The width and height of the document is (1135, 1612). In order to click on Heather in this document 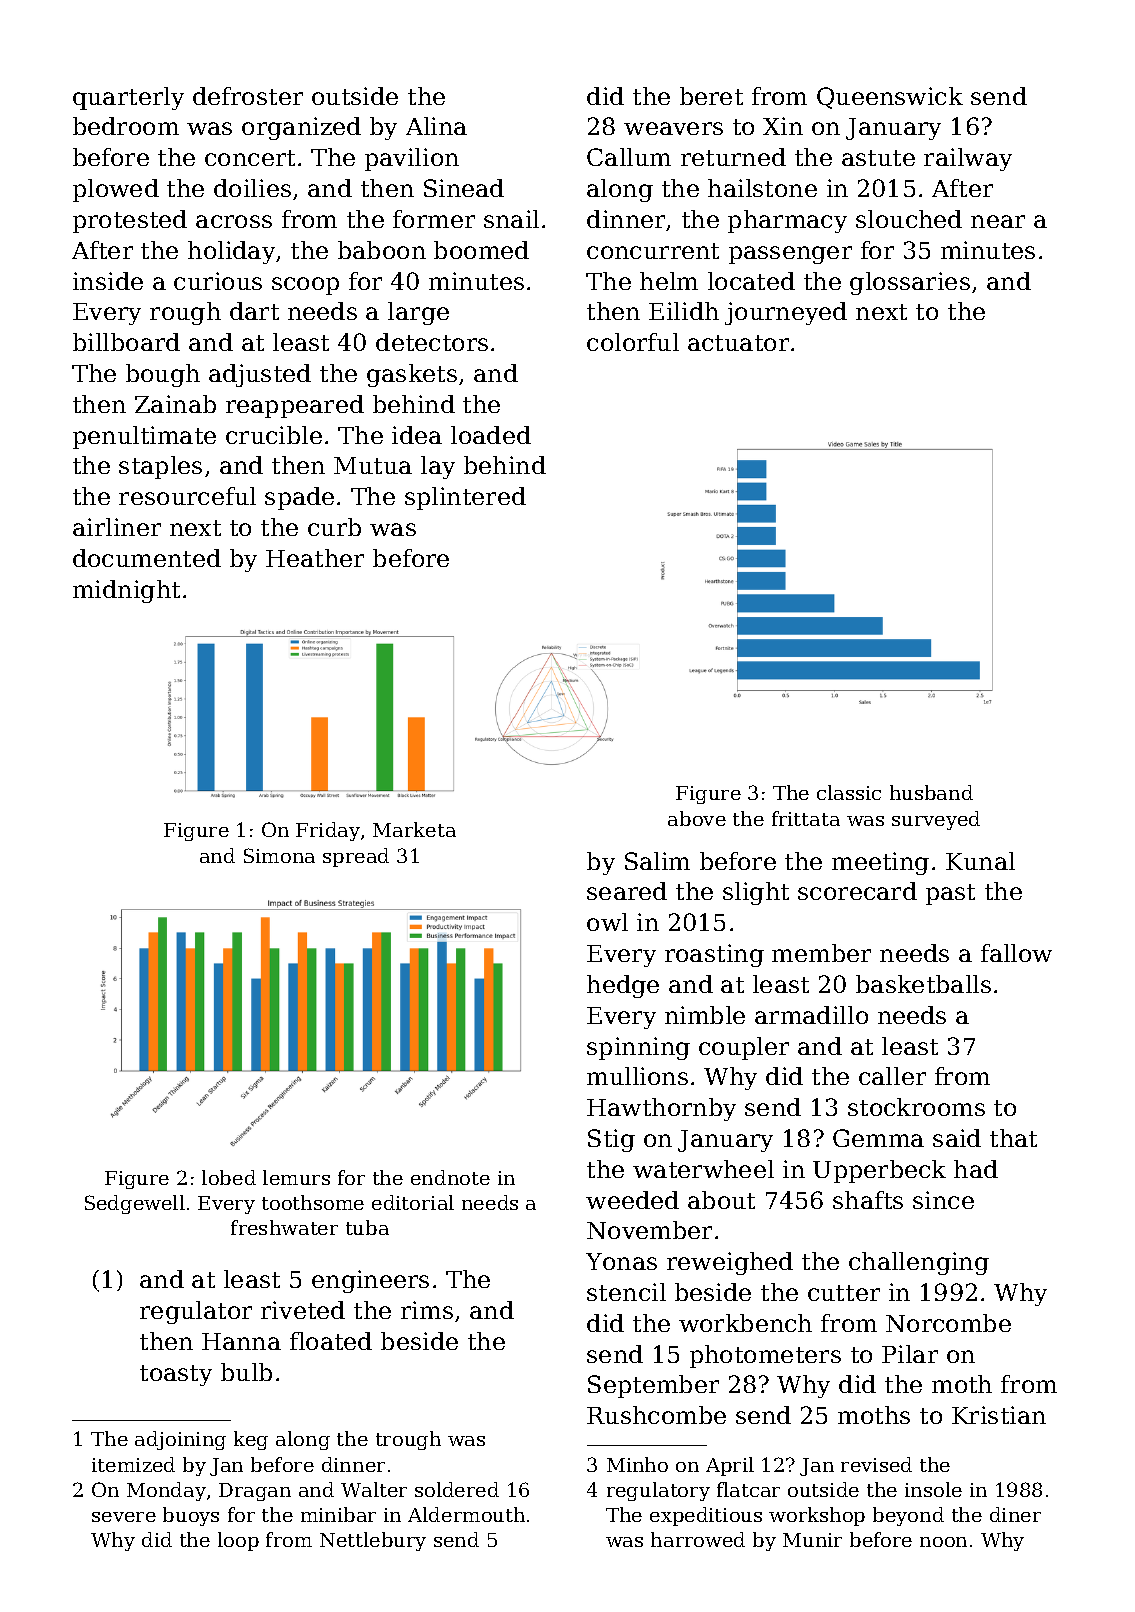, I will do `click(315, 558)`.
